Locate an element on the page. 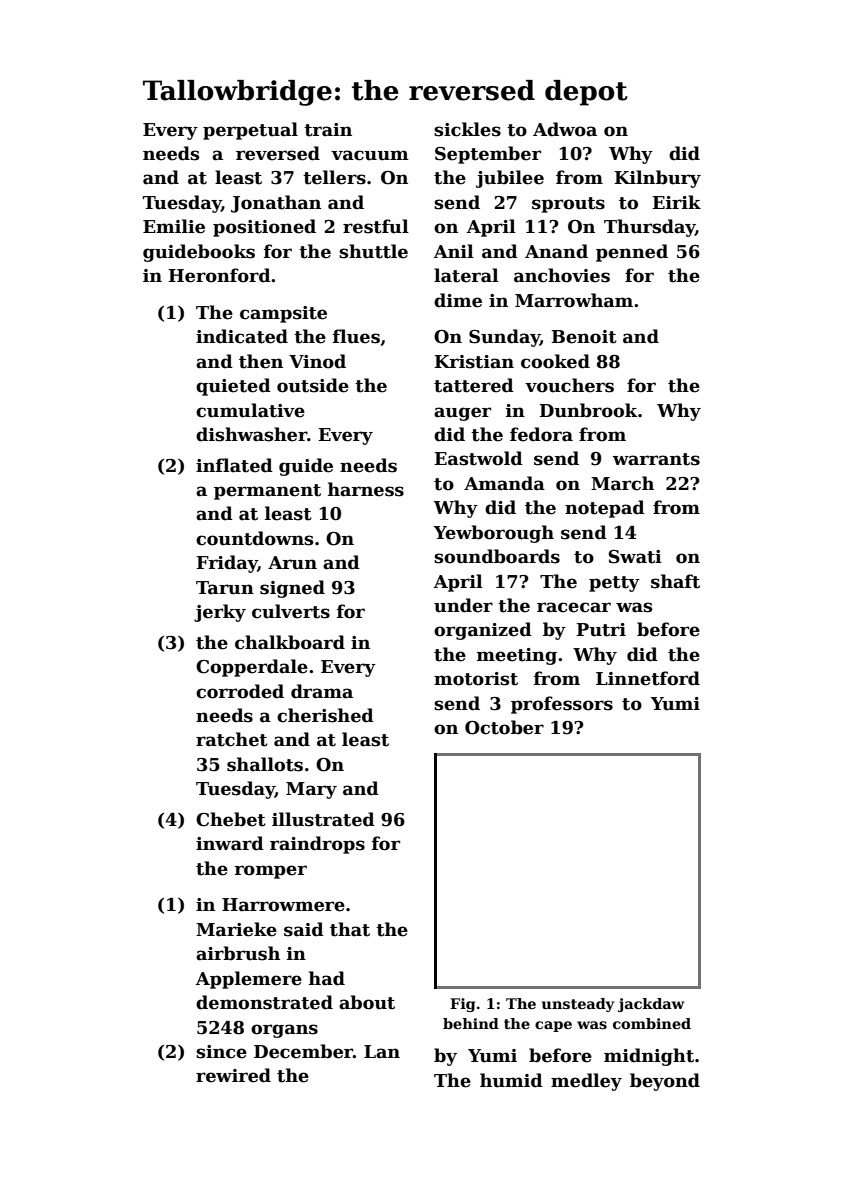  harness is located at coordinates (366, 489).
